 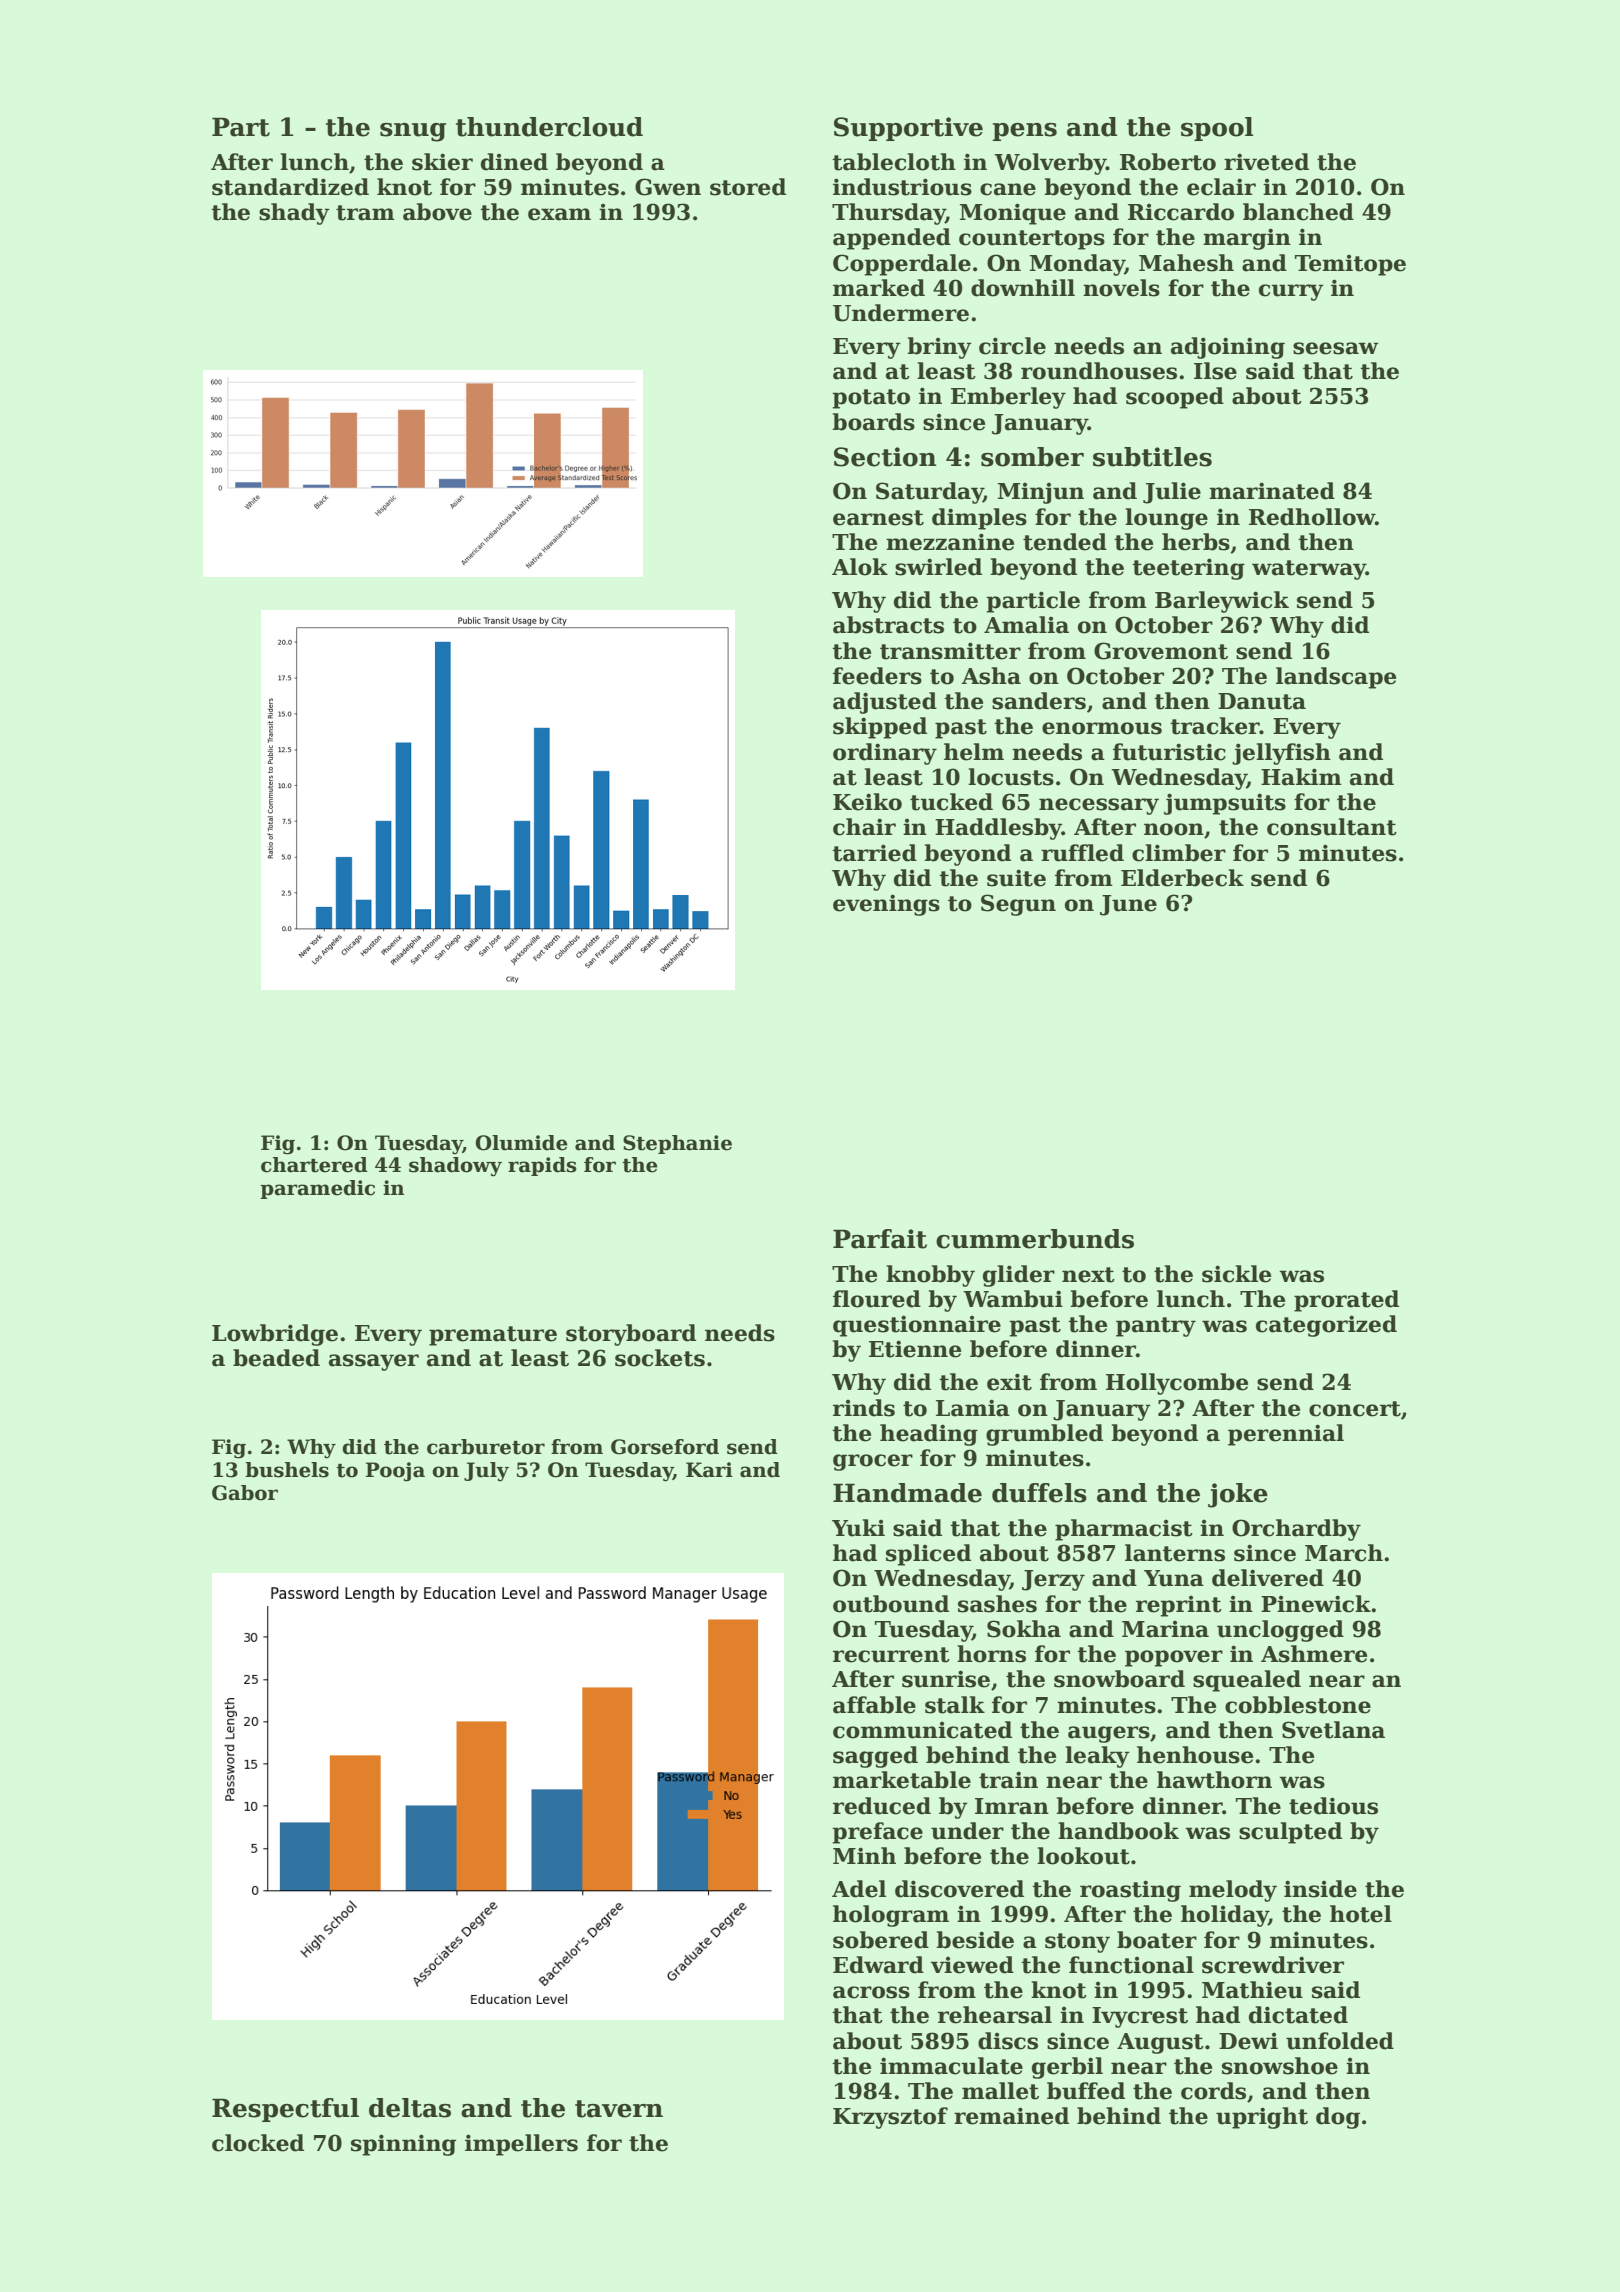 What do you see at coordinates (403, 2145) in the document?
I see `spinning` at bounding box center [403, 2145].
